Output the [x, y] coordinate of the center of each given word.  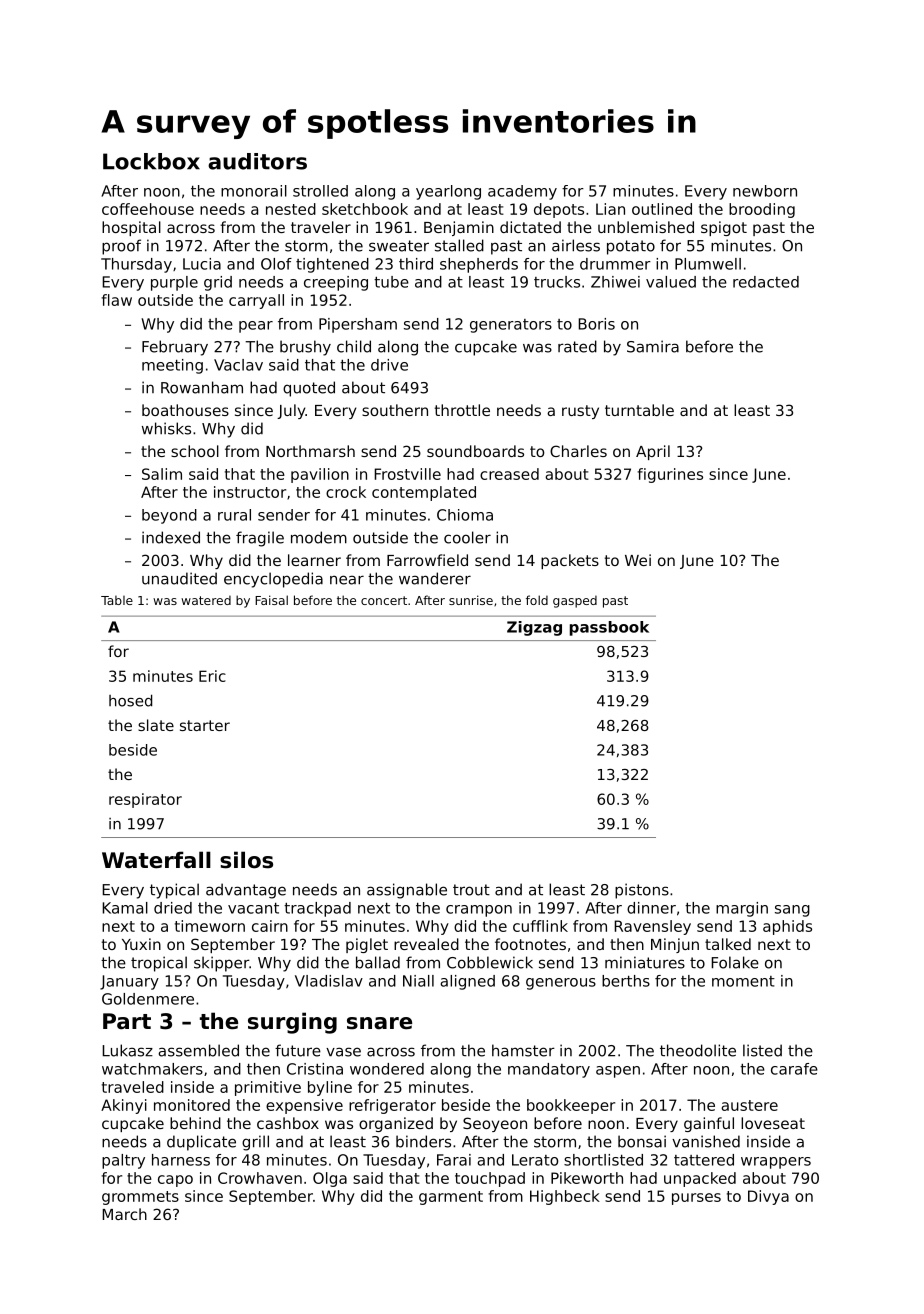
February [175, 348]
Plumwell [708, 264]
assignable [407, 891]
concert [384, 600]
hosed [130, 700]
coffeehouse [148, 209]
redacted [766, 282]
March [124, 1214]
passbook [609, 628]
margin [742, 909]
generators [511, 326]
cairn [270, 926]
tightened [332, 265]
